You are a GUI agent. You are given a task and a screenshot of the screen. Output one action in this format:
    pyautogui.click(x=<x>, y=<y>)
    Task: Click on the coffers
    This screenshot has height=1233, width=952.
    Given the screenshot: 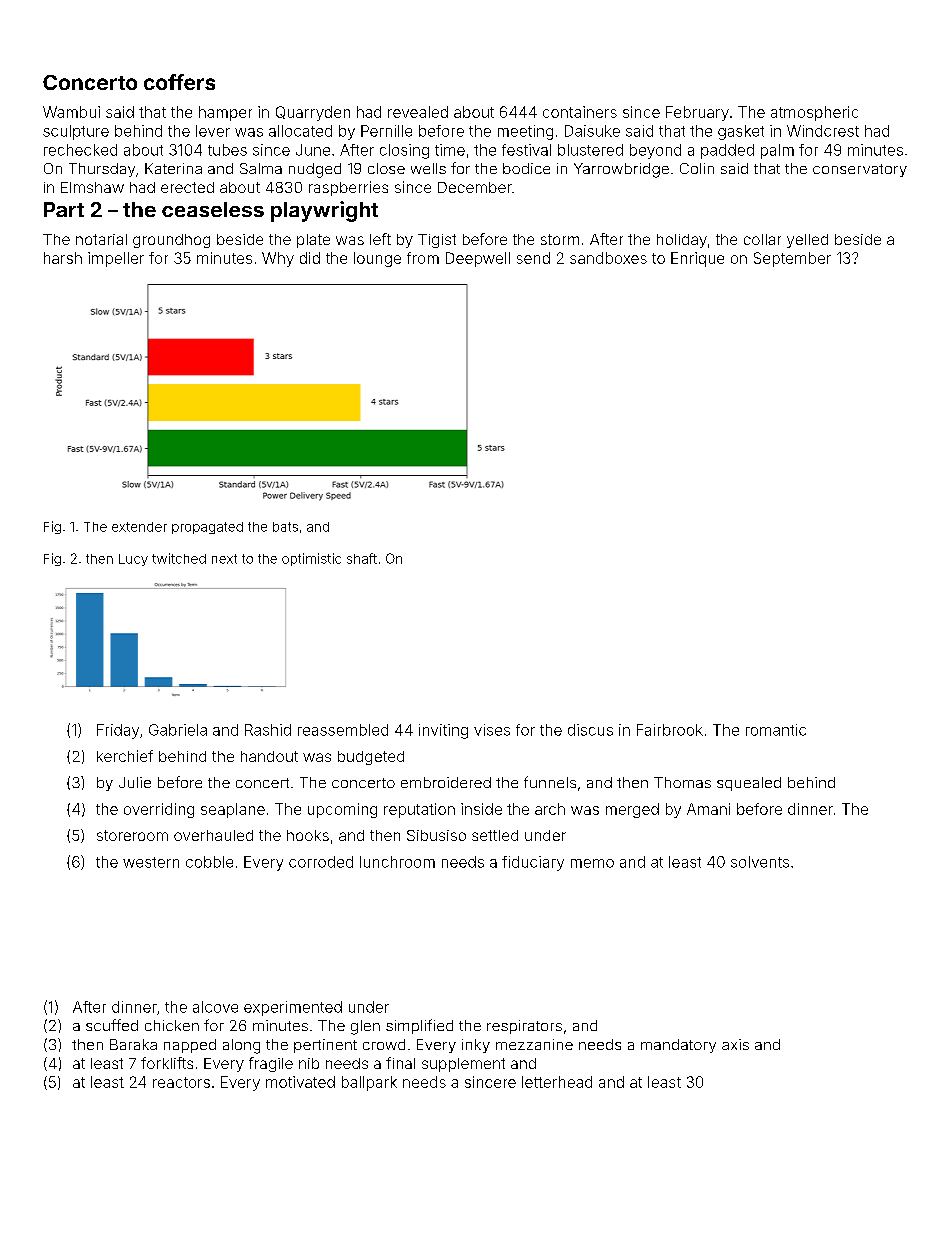 What is the action you would take?
    pyautogui.click(x=179, y=82)
